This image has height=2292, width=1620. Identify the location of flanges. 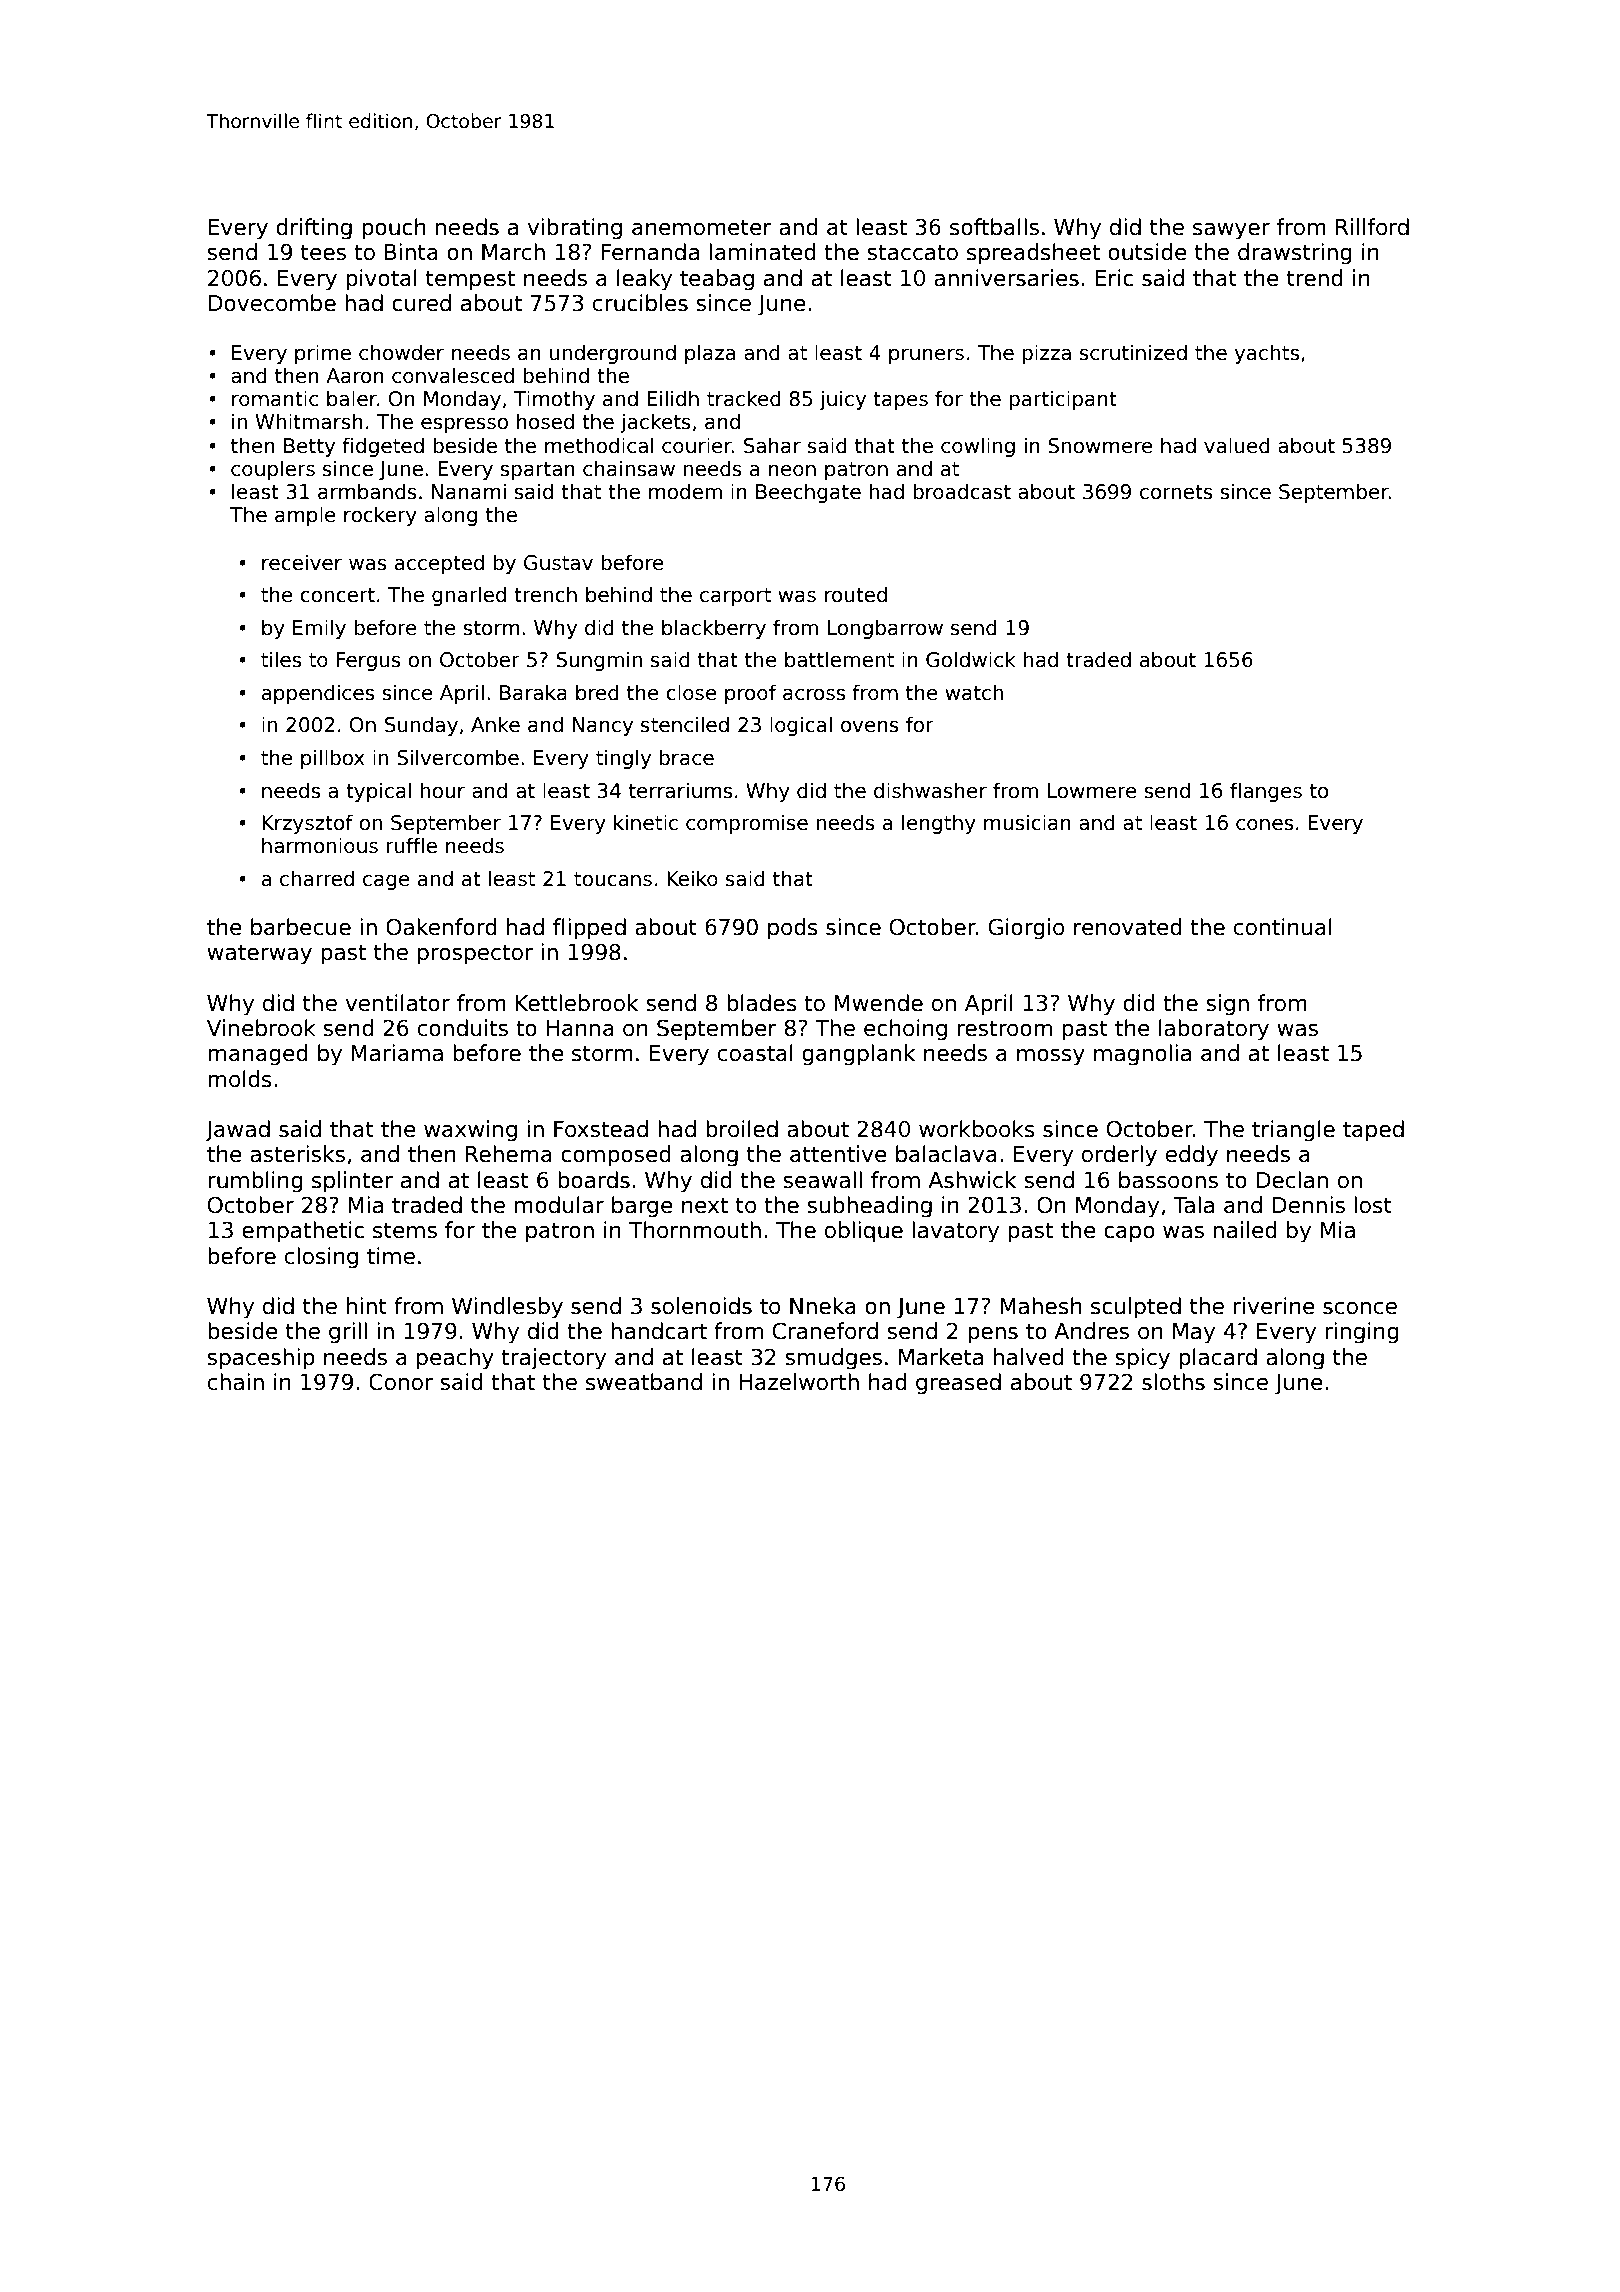
(1266, 792).
